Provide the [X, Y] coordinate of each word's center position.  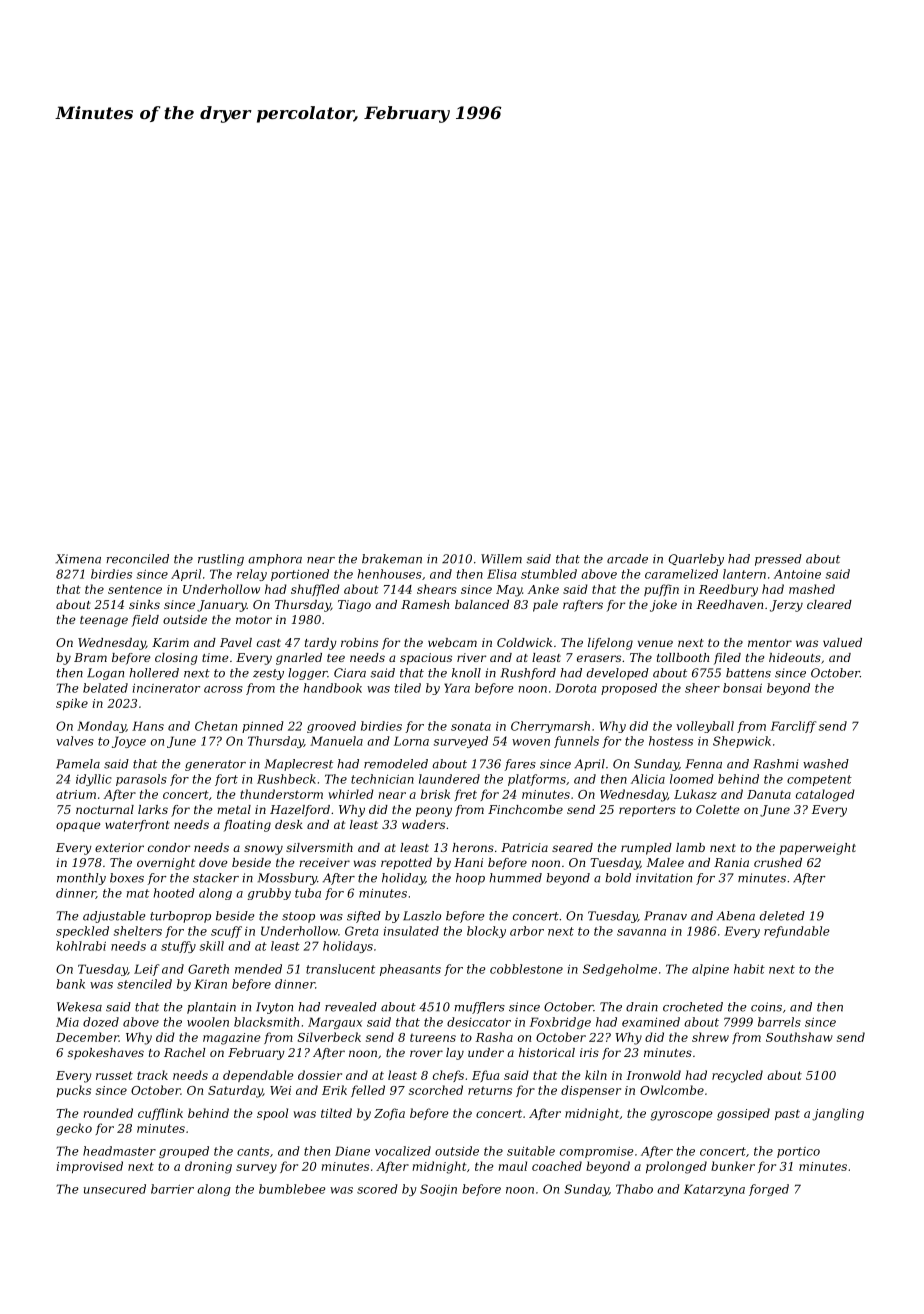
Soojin [438, 1190]
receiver [324, 862]
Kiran [210, 984]
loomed [692, 779]
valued [842, 642]
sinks [144, 604]
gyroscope [681, 1116]
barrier [172, 1189]
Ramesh [425, 604]
